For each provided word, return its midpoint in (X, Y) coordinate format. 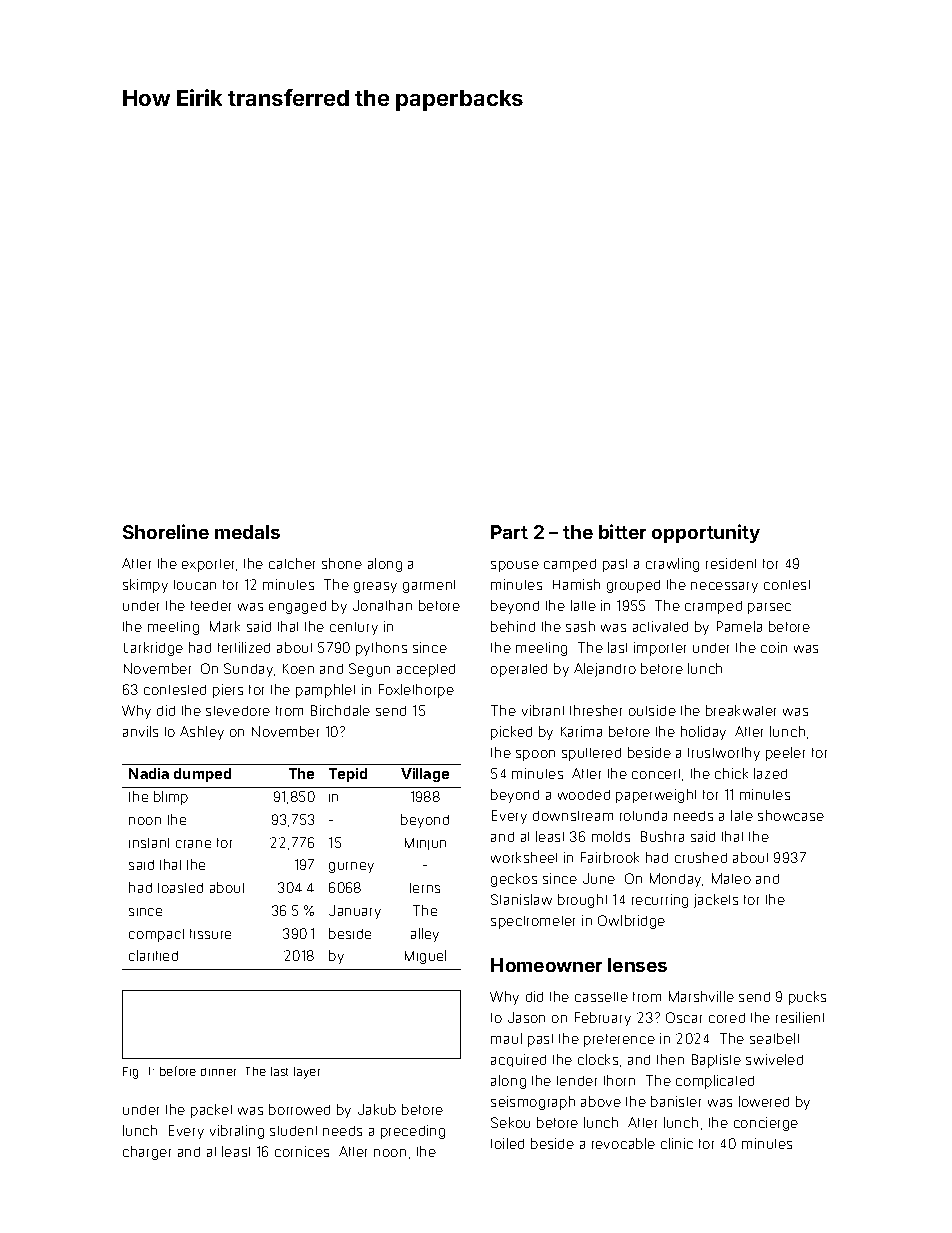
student (293, 1131)
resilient (800, 1017)
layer (307, 1073)
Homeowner (546, 965)
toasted (180, 888)
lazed (770, 773)
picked (511, 733)
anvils (140, 731)
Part (509, 532)
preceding (413, 1132)
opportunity (706, 533)
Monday (676, 880)
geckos (514, 880)
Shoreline (166, 531)
